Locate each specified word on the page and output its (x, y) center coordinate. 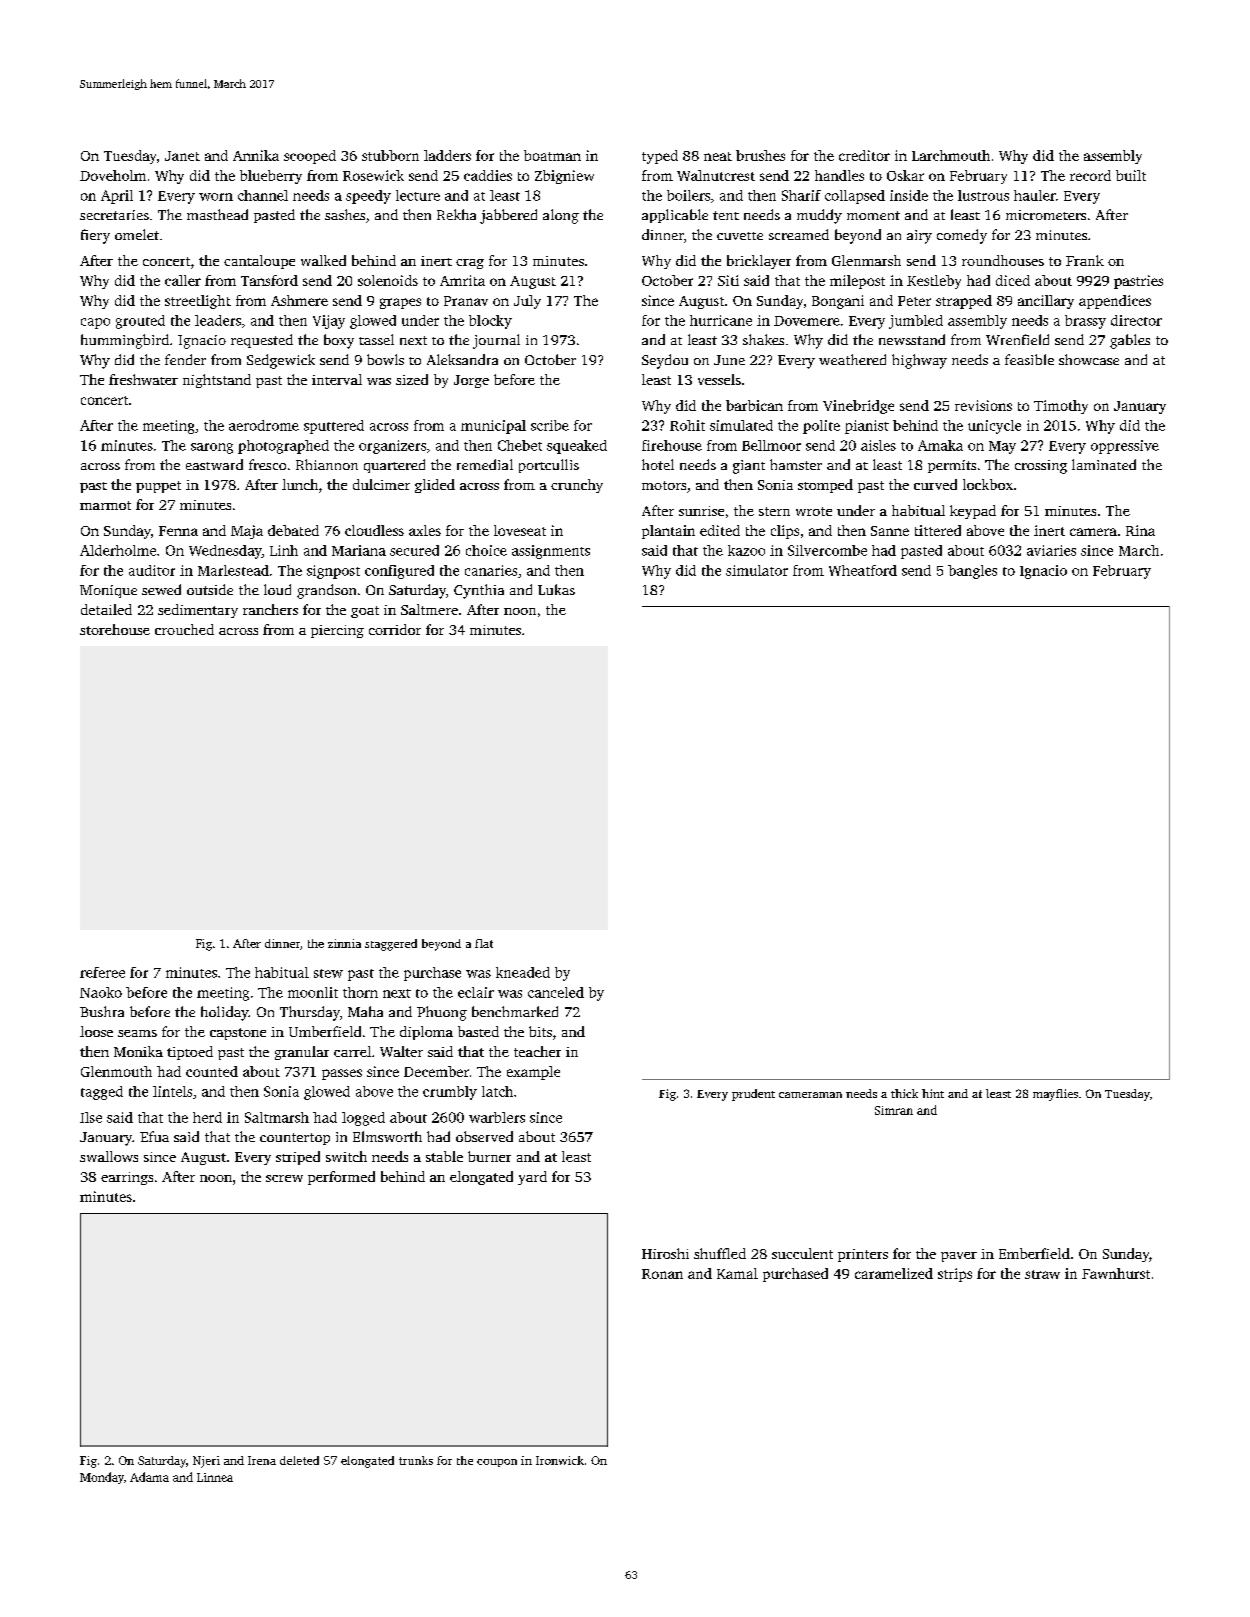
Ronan (662, 1274)
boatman (552, 155)
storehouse (115, 629)
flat (484, 943)
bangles (972, 572)
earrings (127, 1178)
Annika (256, 155)
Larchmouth (951, 155)
